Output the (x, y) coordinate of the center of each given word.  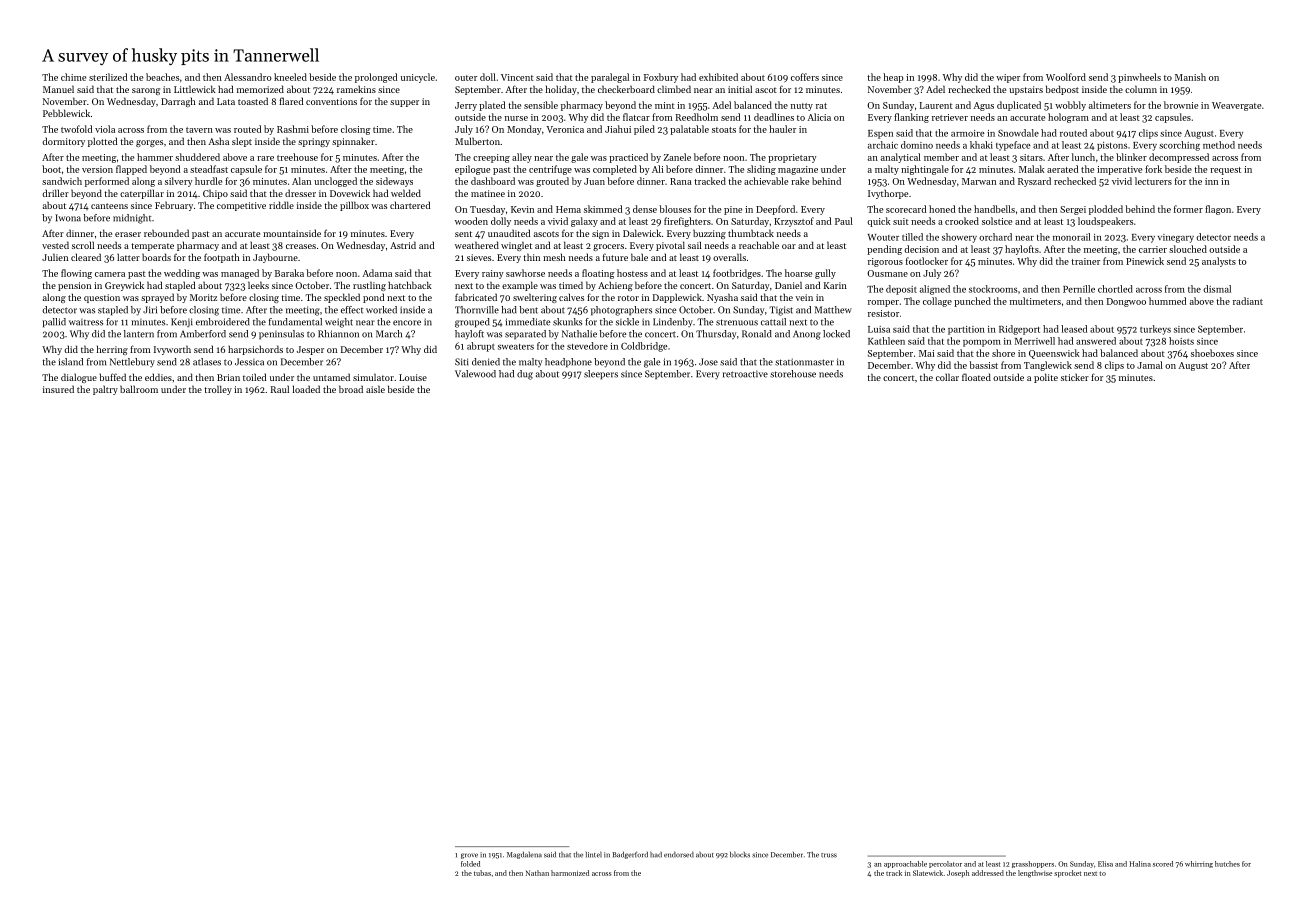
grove (469, 856)
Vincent (517, 77)
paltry (105, 390)
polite (1046, 378)
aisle (375, 389)
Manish (1190, 77)
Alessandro (248, 77)
